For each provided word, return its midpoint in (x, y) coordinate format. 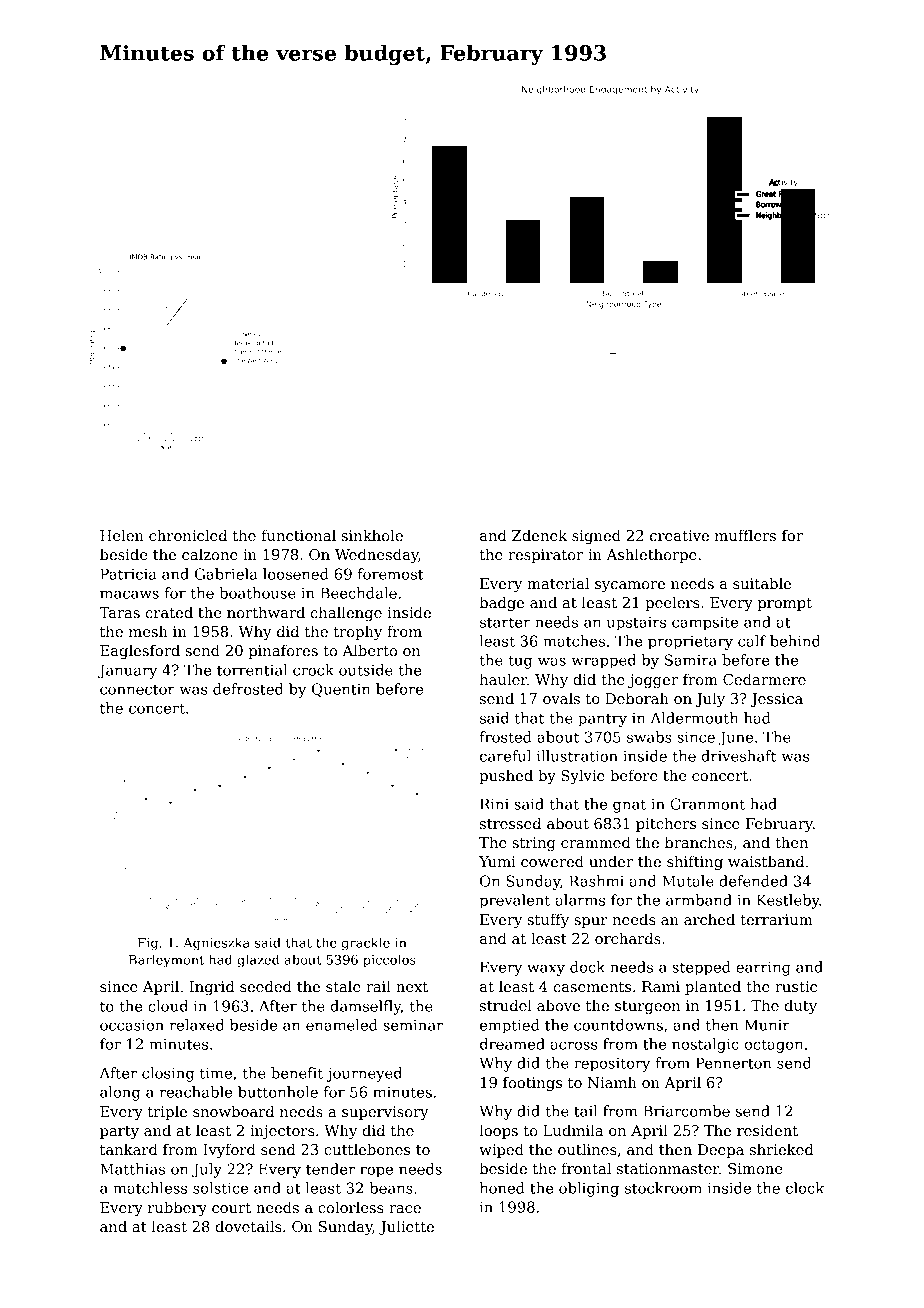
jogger (653, 681)
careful (505, 756)
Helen (122, 535)
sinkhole (372, 535)
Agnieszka (216, 944)
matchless (150, 1188)
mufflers (745, 535)
